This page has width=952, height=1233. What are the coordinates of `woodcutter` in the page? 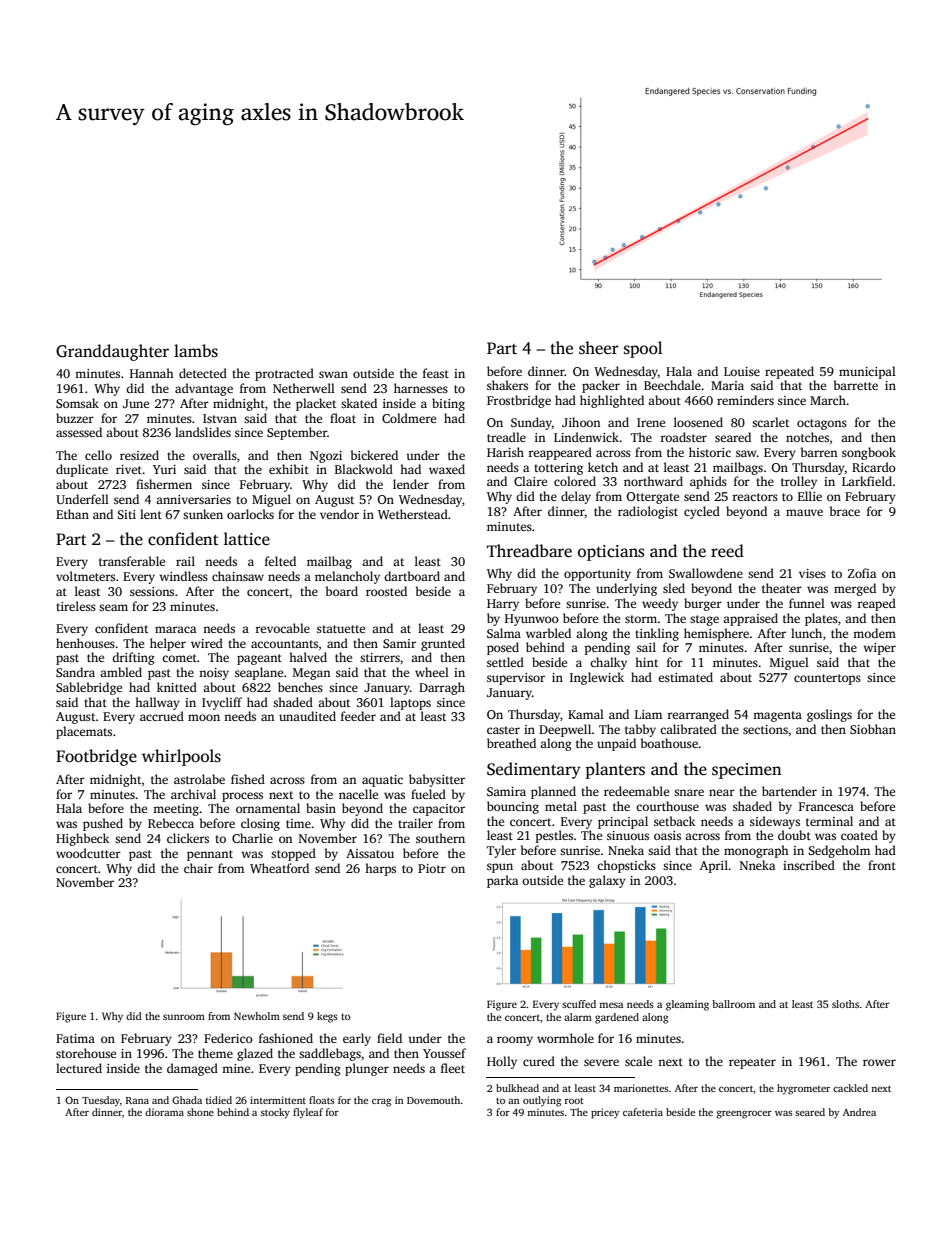 It's located at (88, 853).
